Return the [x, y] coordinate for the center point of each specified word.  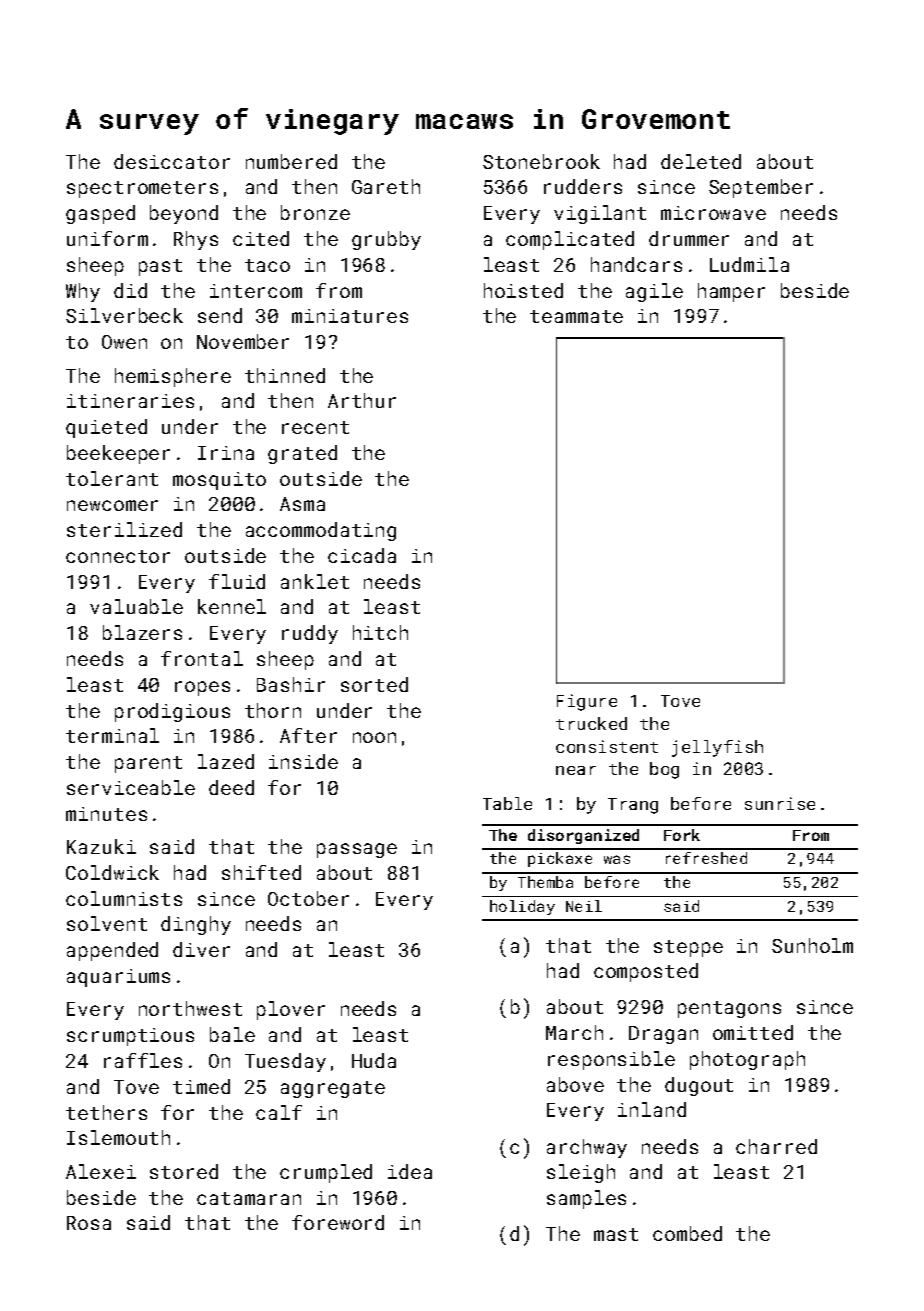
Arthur [362, 400]
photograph [747, 1060]
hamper [731, 292]
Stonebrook [541, 161]
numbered [291, 161]
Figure [587, 702]
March [574, 1032]
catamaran [249, 1198]
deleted [701, 161]
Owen [124, 342]
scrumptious [130, 1037]
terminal [112, 735]
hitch [380, 632]
